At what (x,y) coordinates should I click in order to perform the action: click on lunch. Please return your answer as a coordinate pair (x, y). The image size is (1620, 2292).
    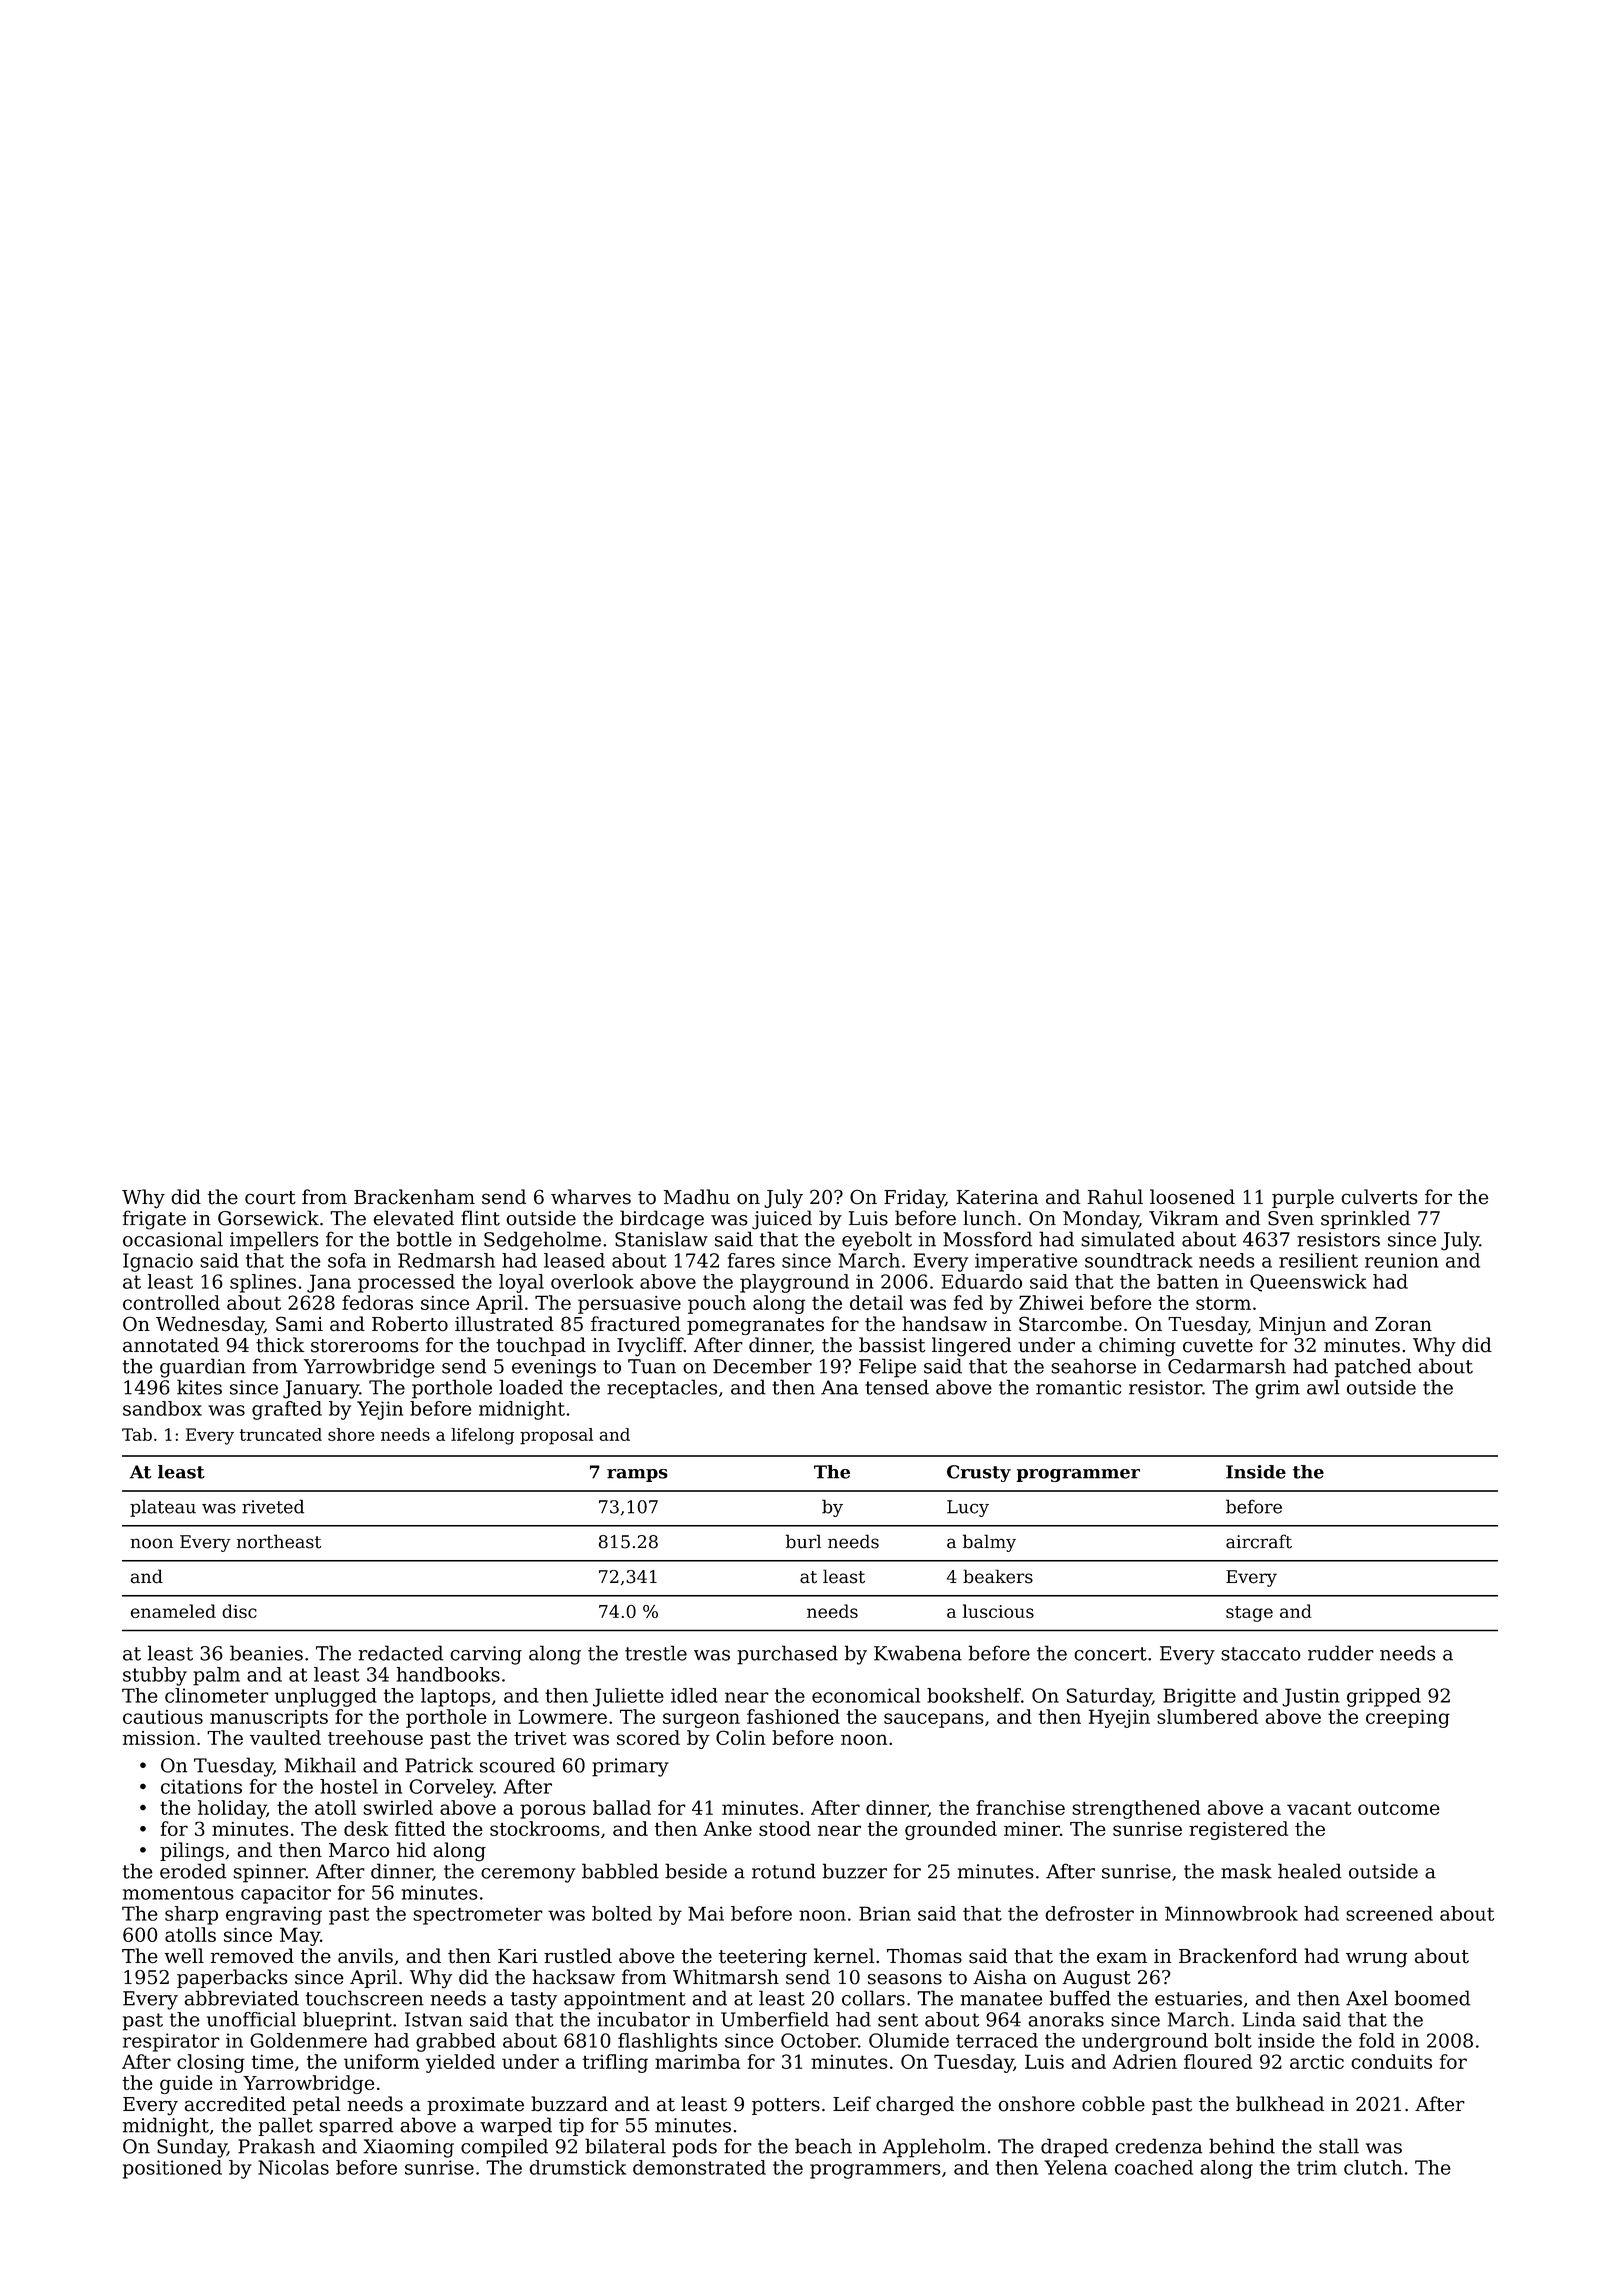
    Looking at the image, I should click on (989, 1218).
